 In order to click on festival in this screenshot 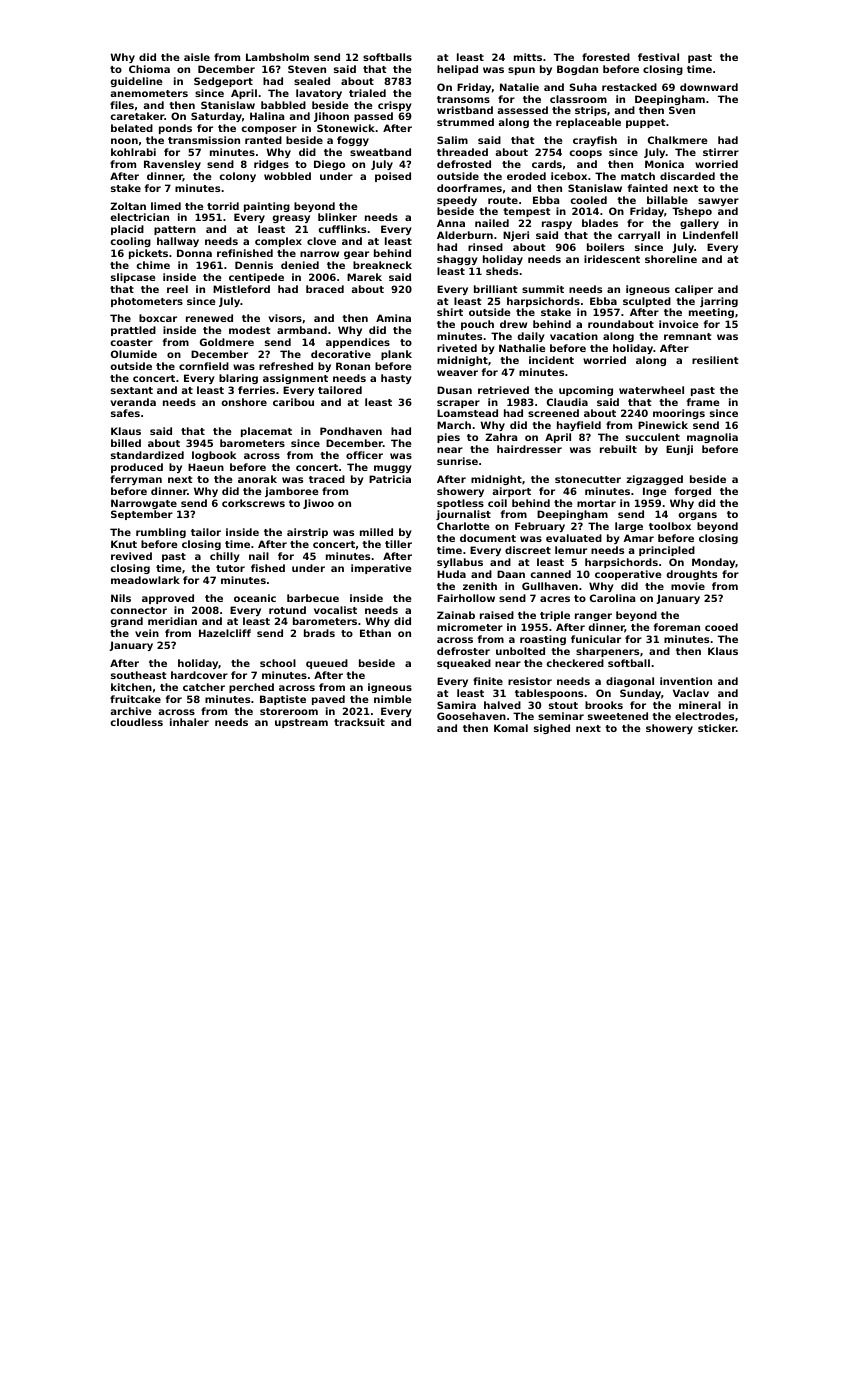, I will do `click(658, 57)`.
